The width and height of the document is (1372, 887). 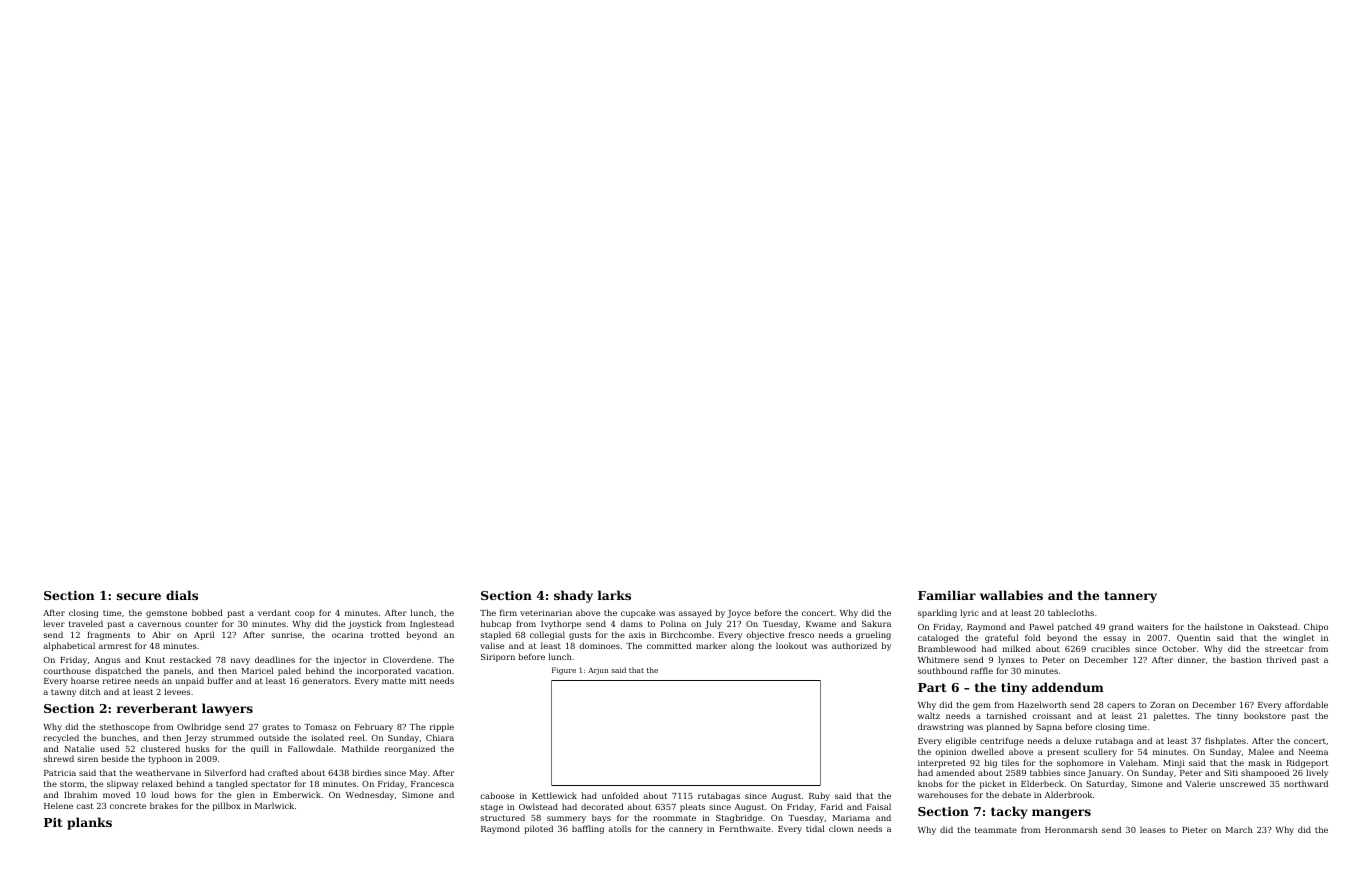 What do you see at coordinates (969, 613) in the document?
I see `lyric` at bounding box center [969, 613].
